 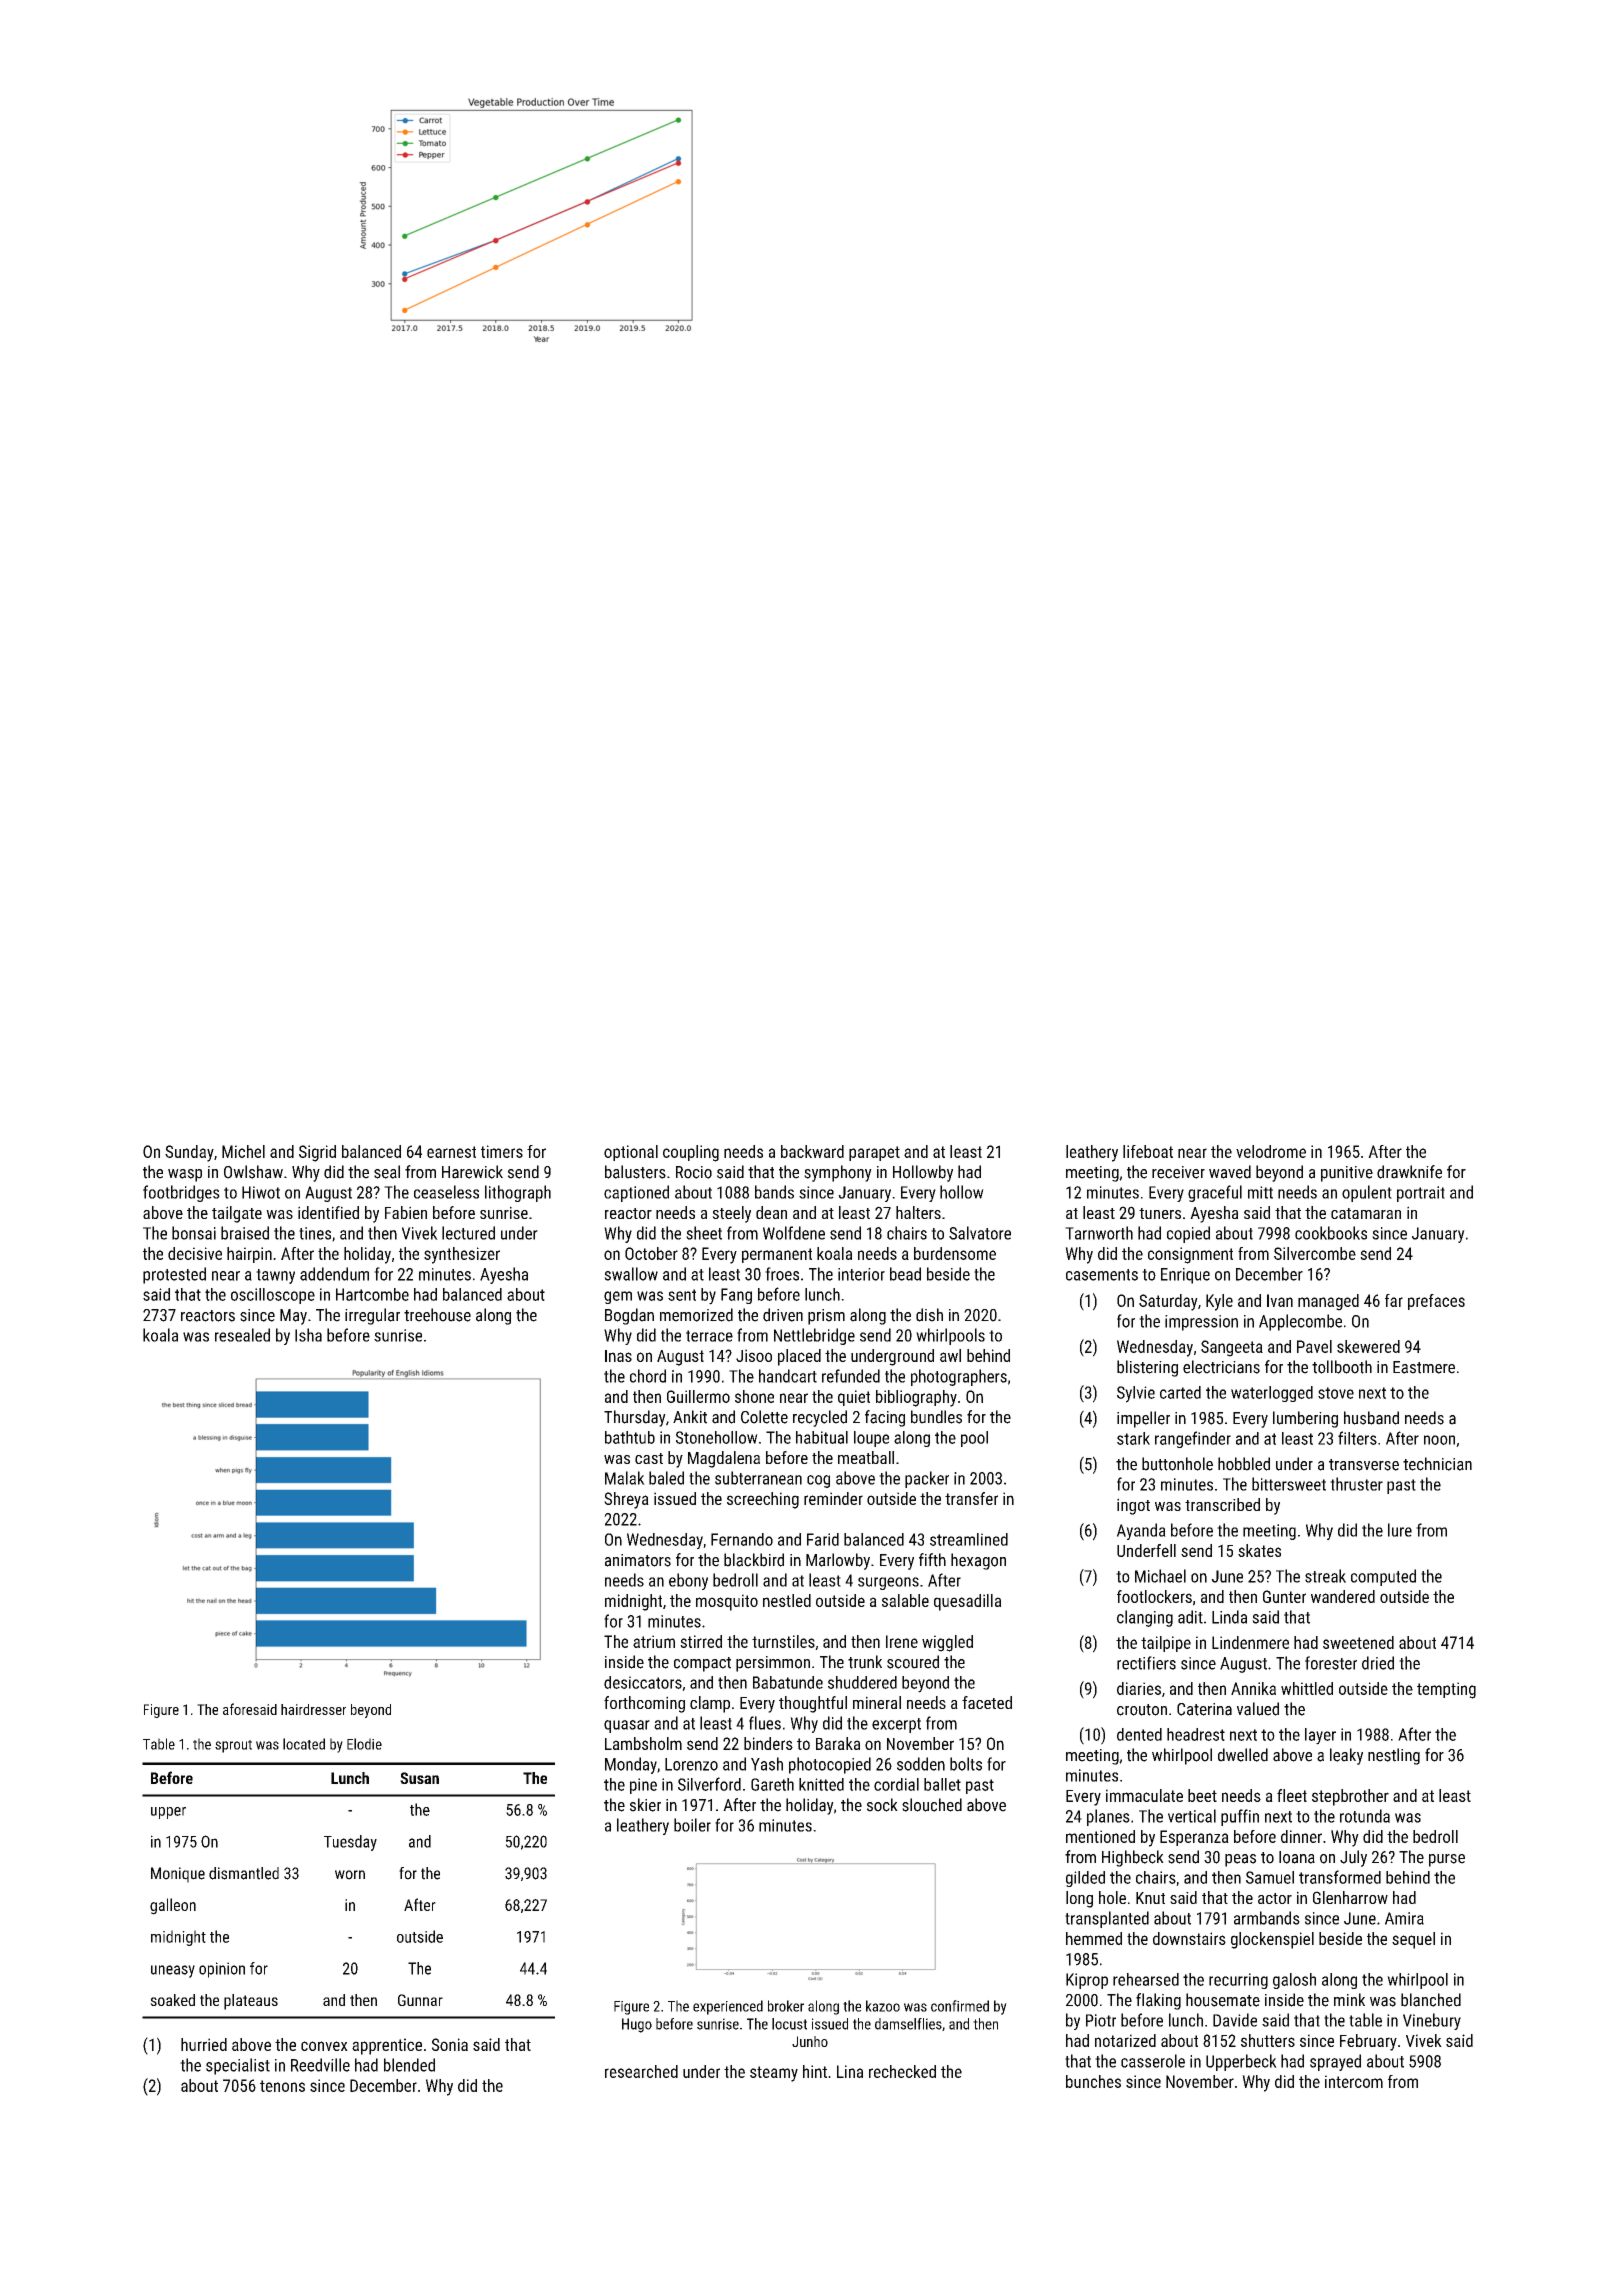 I want to click on sprout, so click(x=233, y=1746).
